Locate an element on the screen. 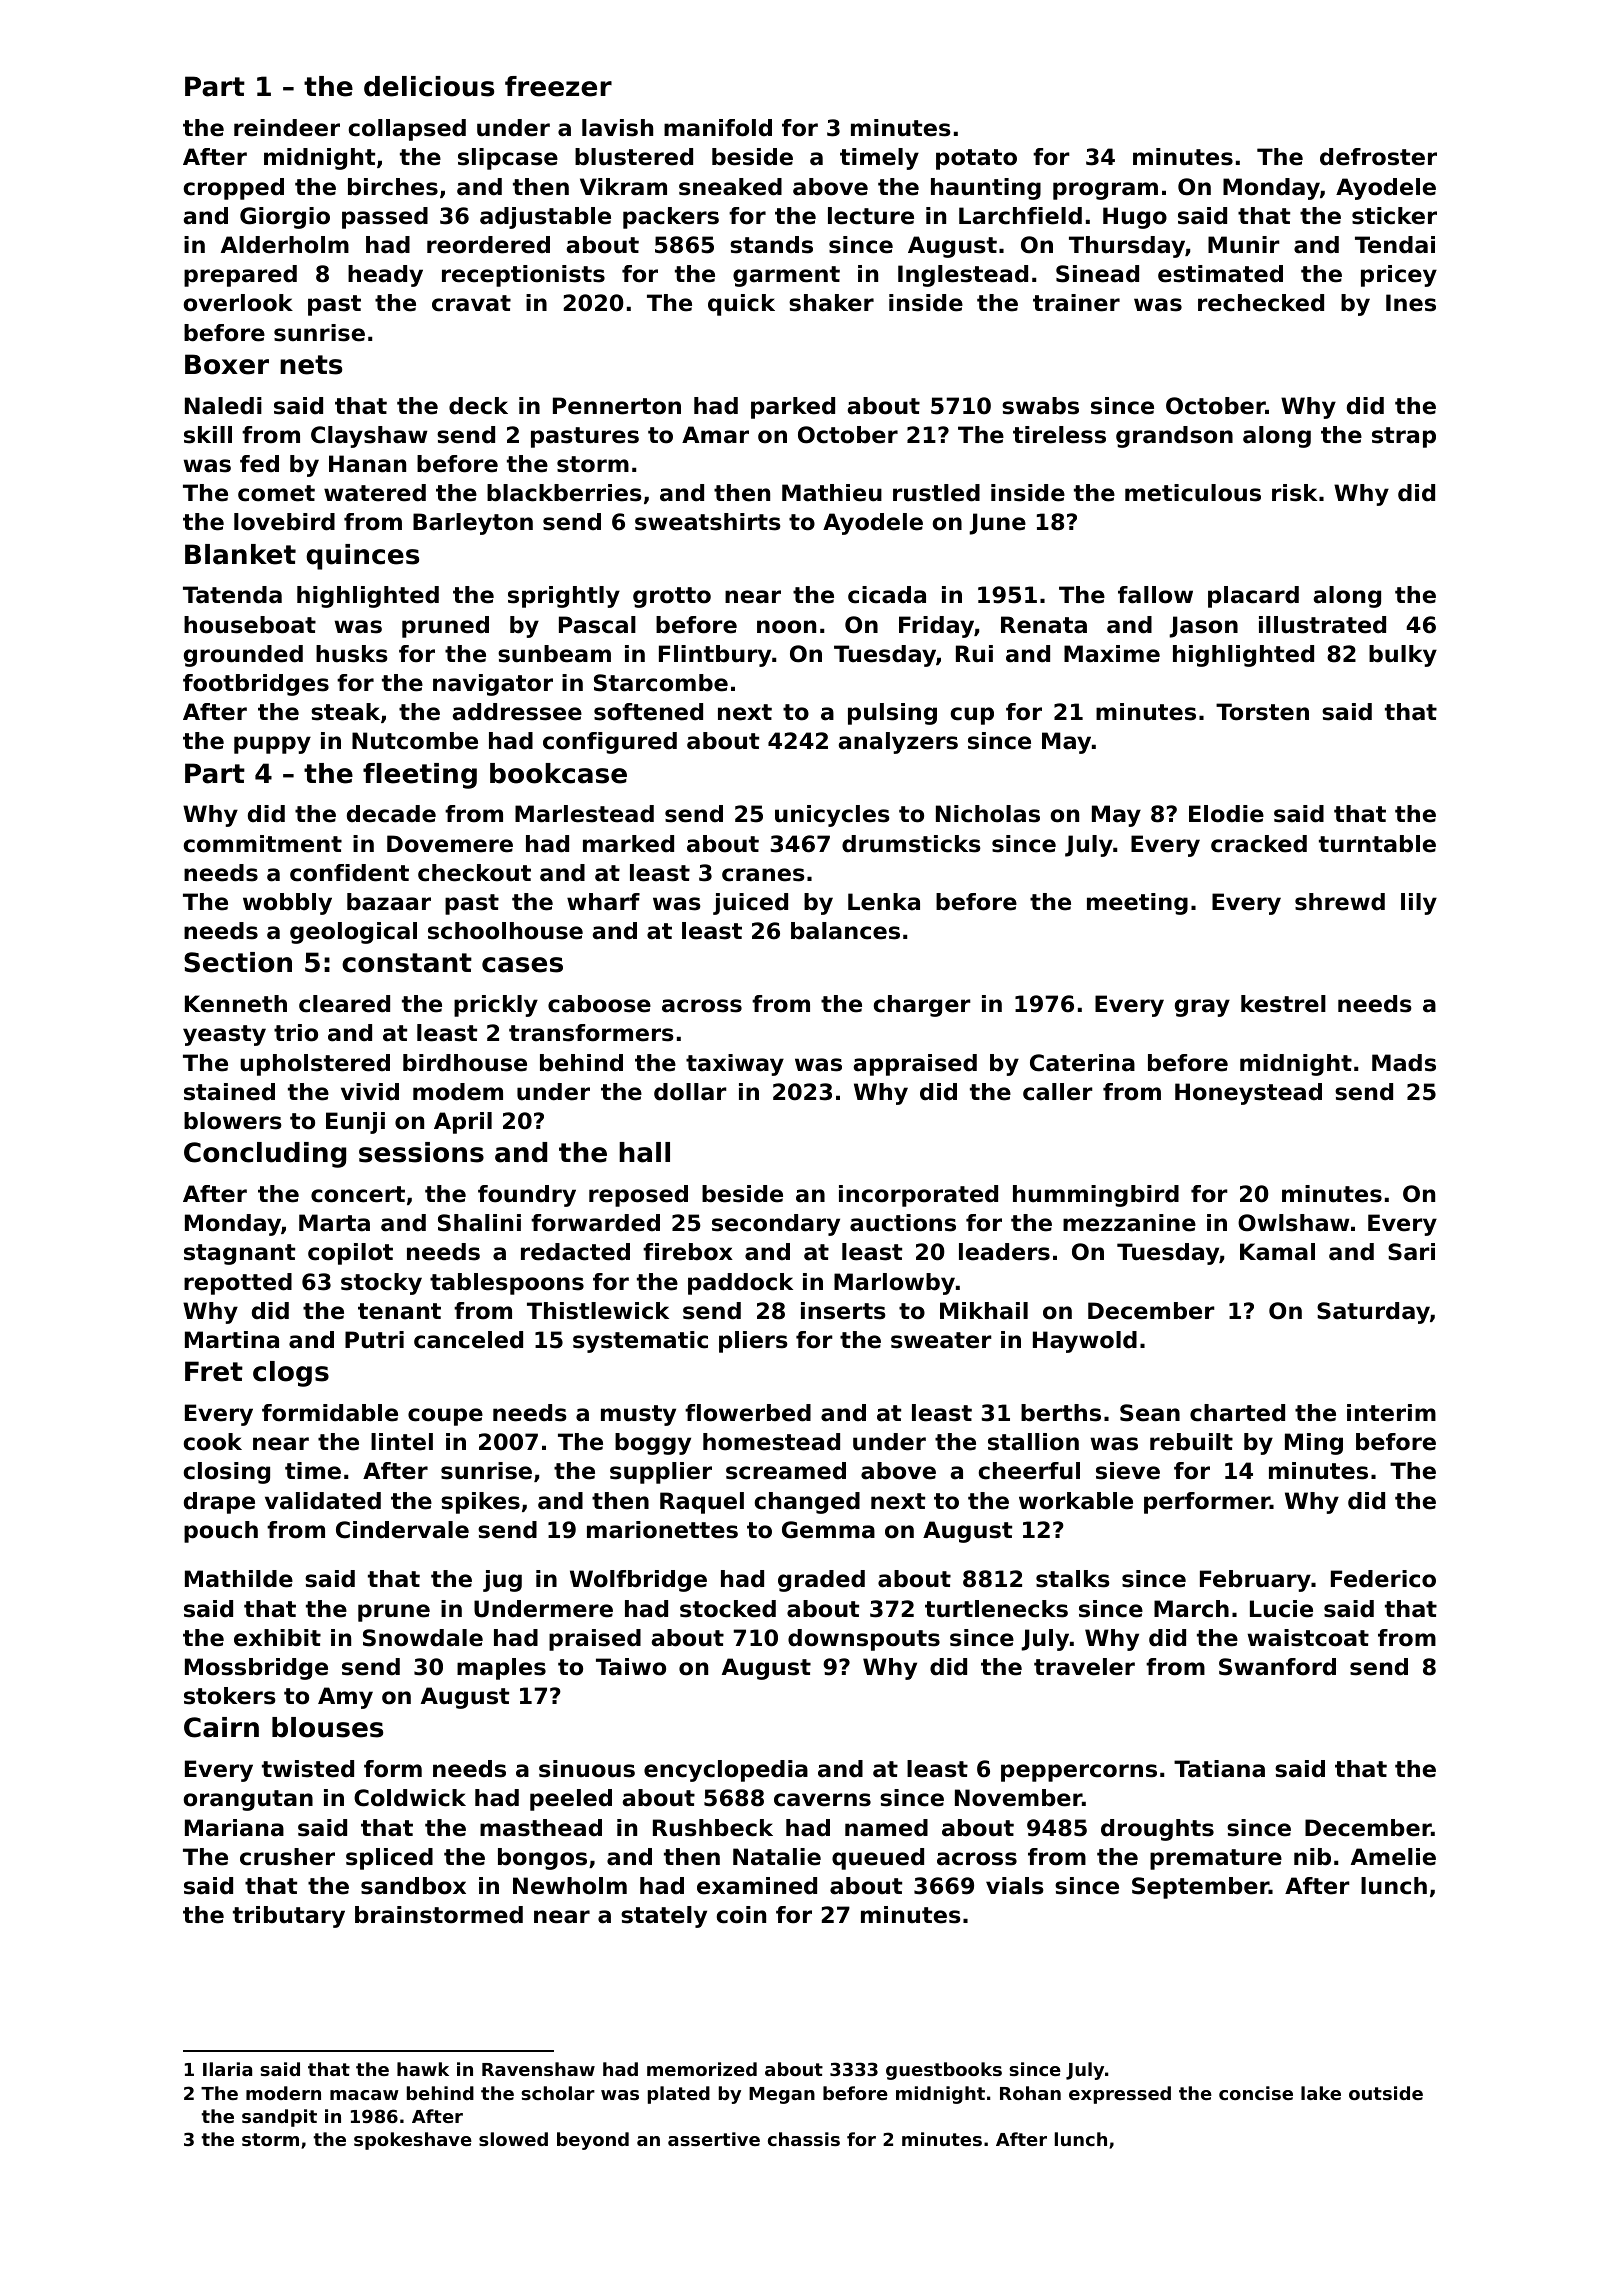 The height and width of the screenshot is (2292, 1620). freezer is located at coordinates (558, 86).
